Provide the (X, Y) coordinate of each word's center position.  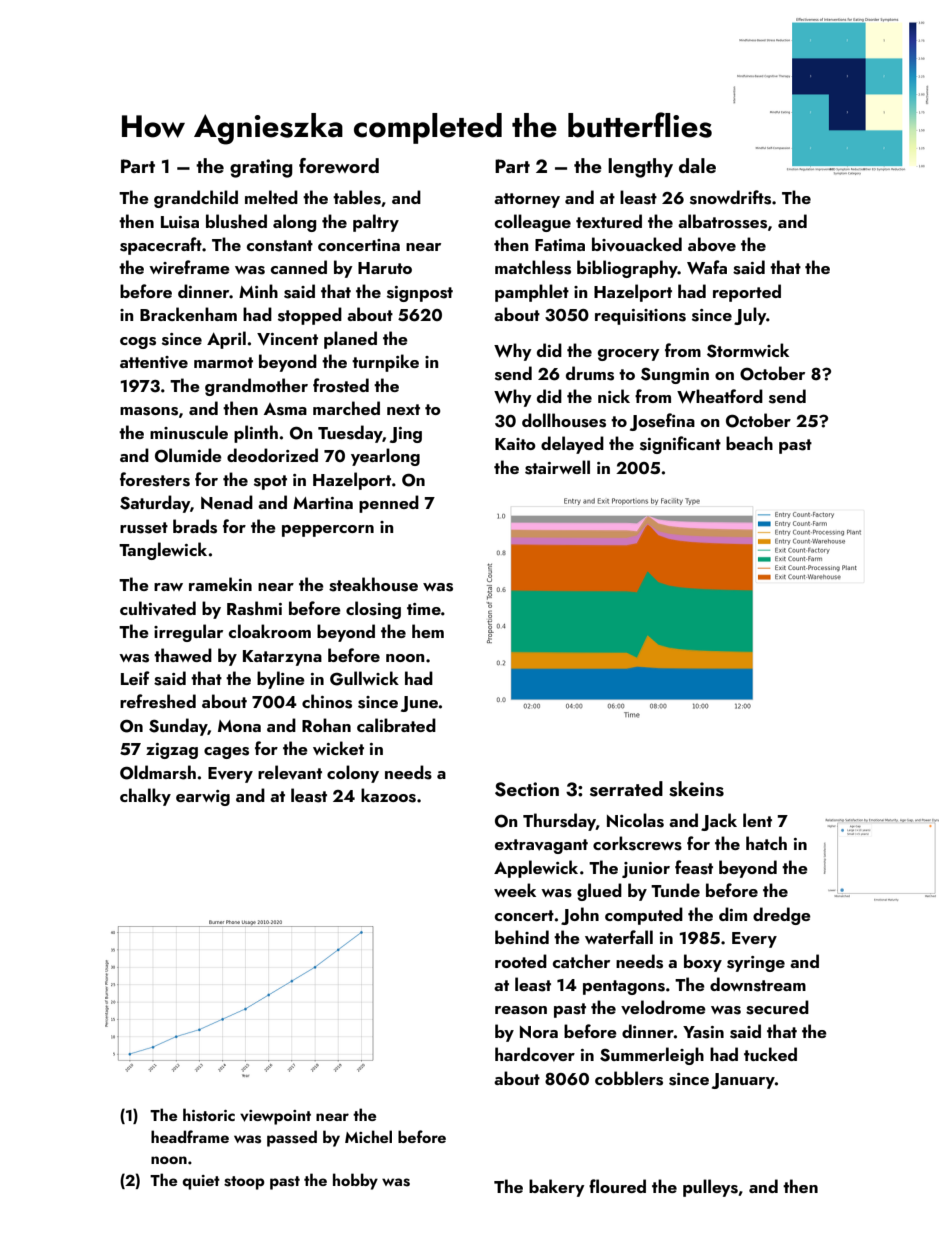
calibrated (396, 725)
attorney (527, 200)
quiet (201, 1182)
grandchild (196, 199)
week (515, 890)
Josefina (662, 422)
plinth (256, 434)
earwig (203, 798)
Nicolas (635, 820)
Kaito (515, 444)
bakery (557, 1188)
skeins (696, 789)
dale (697, 165)
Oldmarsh (158, 772)
